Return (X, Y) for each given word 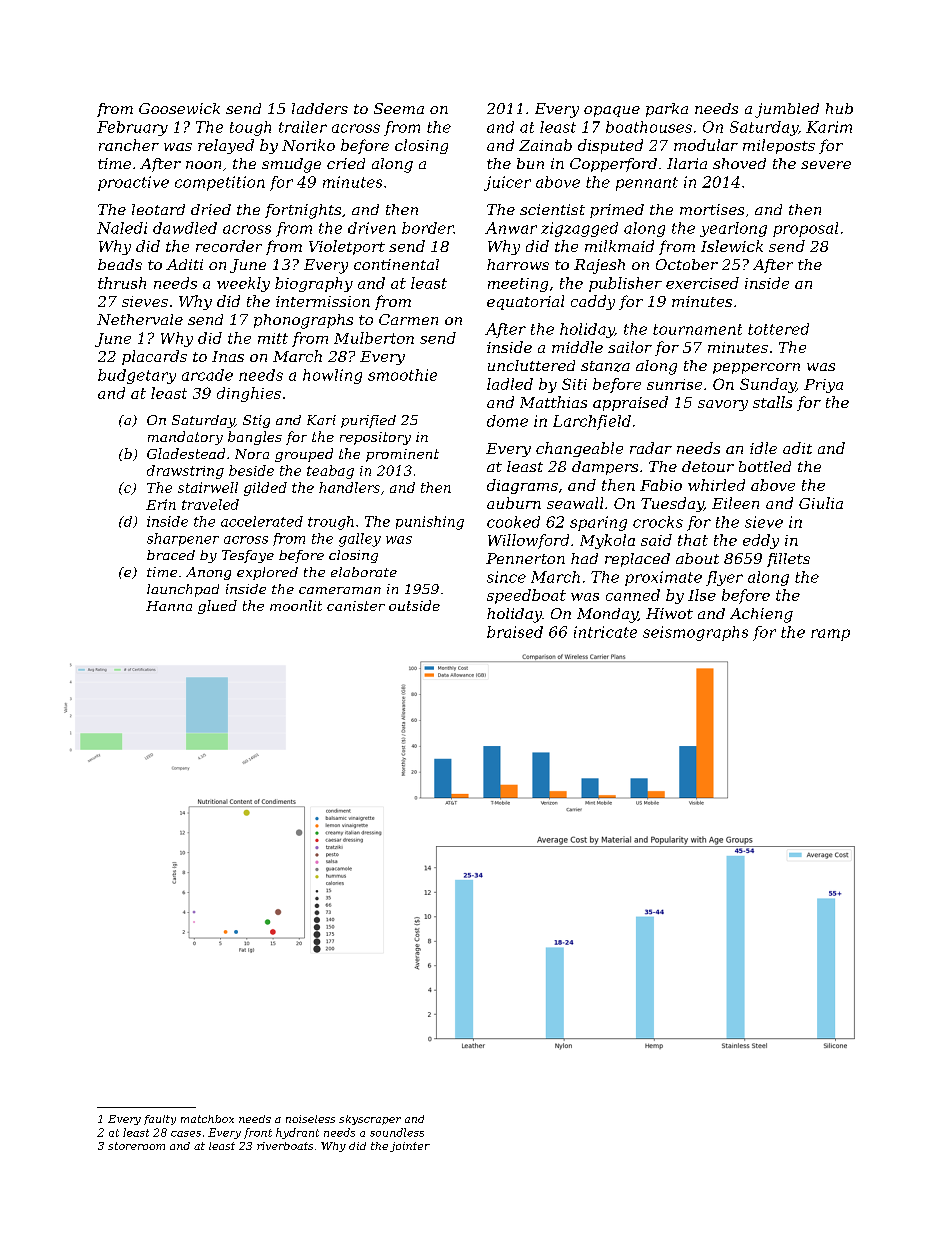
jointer (410, 1147)
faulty (160, 1120)
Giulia (821, 503)
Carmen (408, 319)
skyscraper (370, 1120)
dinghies (249, 394)
